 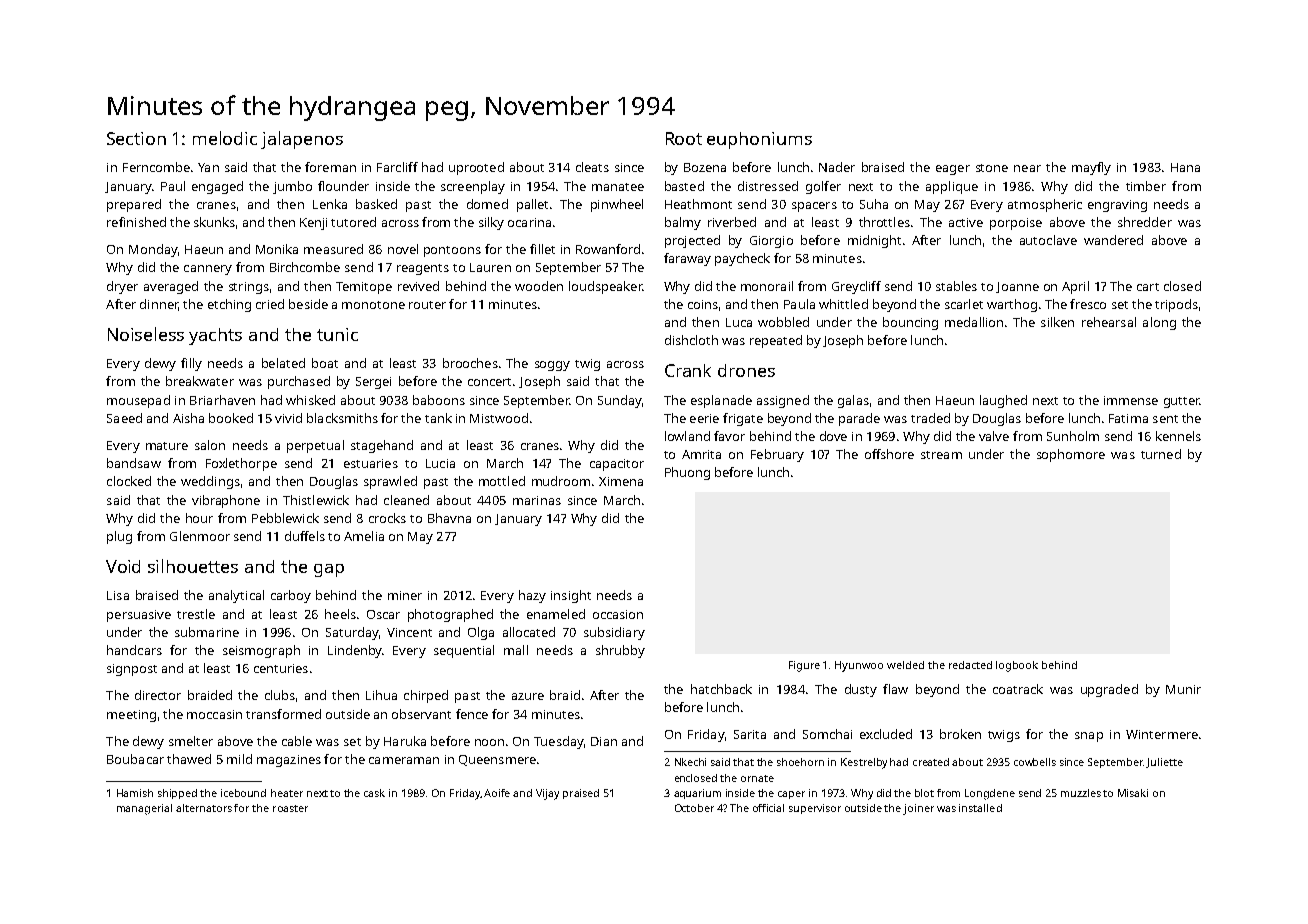 What do you see at coordinates (1071, 455) in the screenshot?
I see `sophomore` at bounding box center [1071, 455].
